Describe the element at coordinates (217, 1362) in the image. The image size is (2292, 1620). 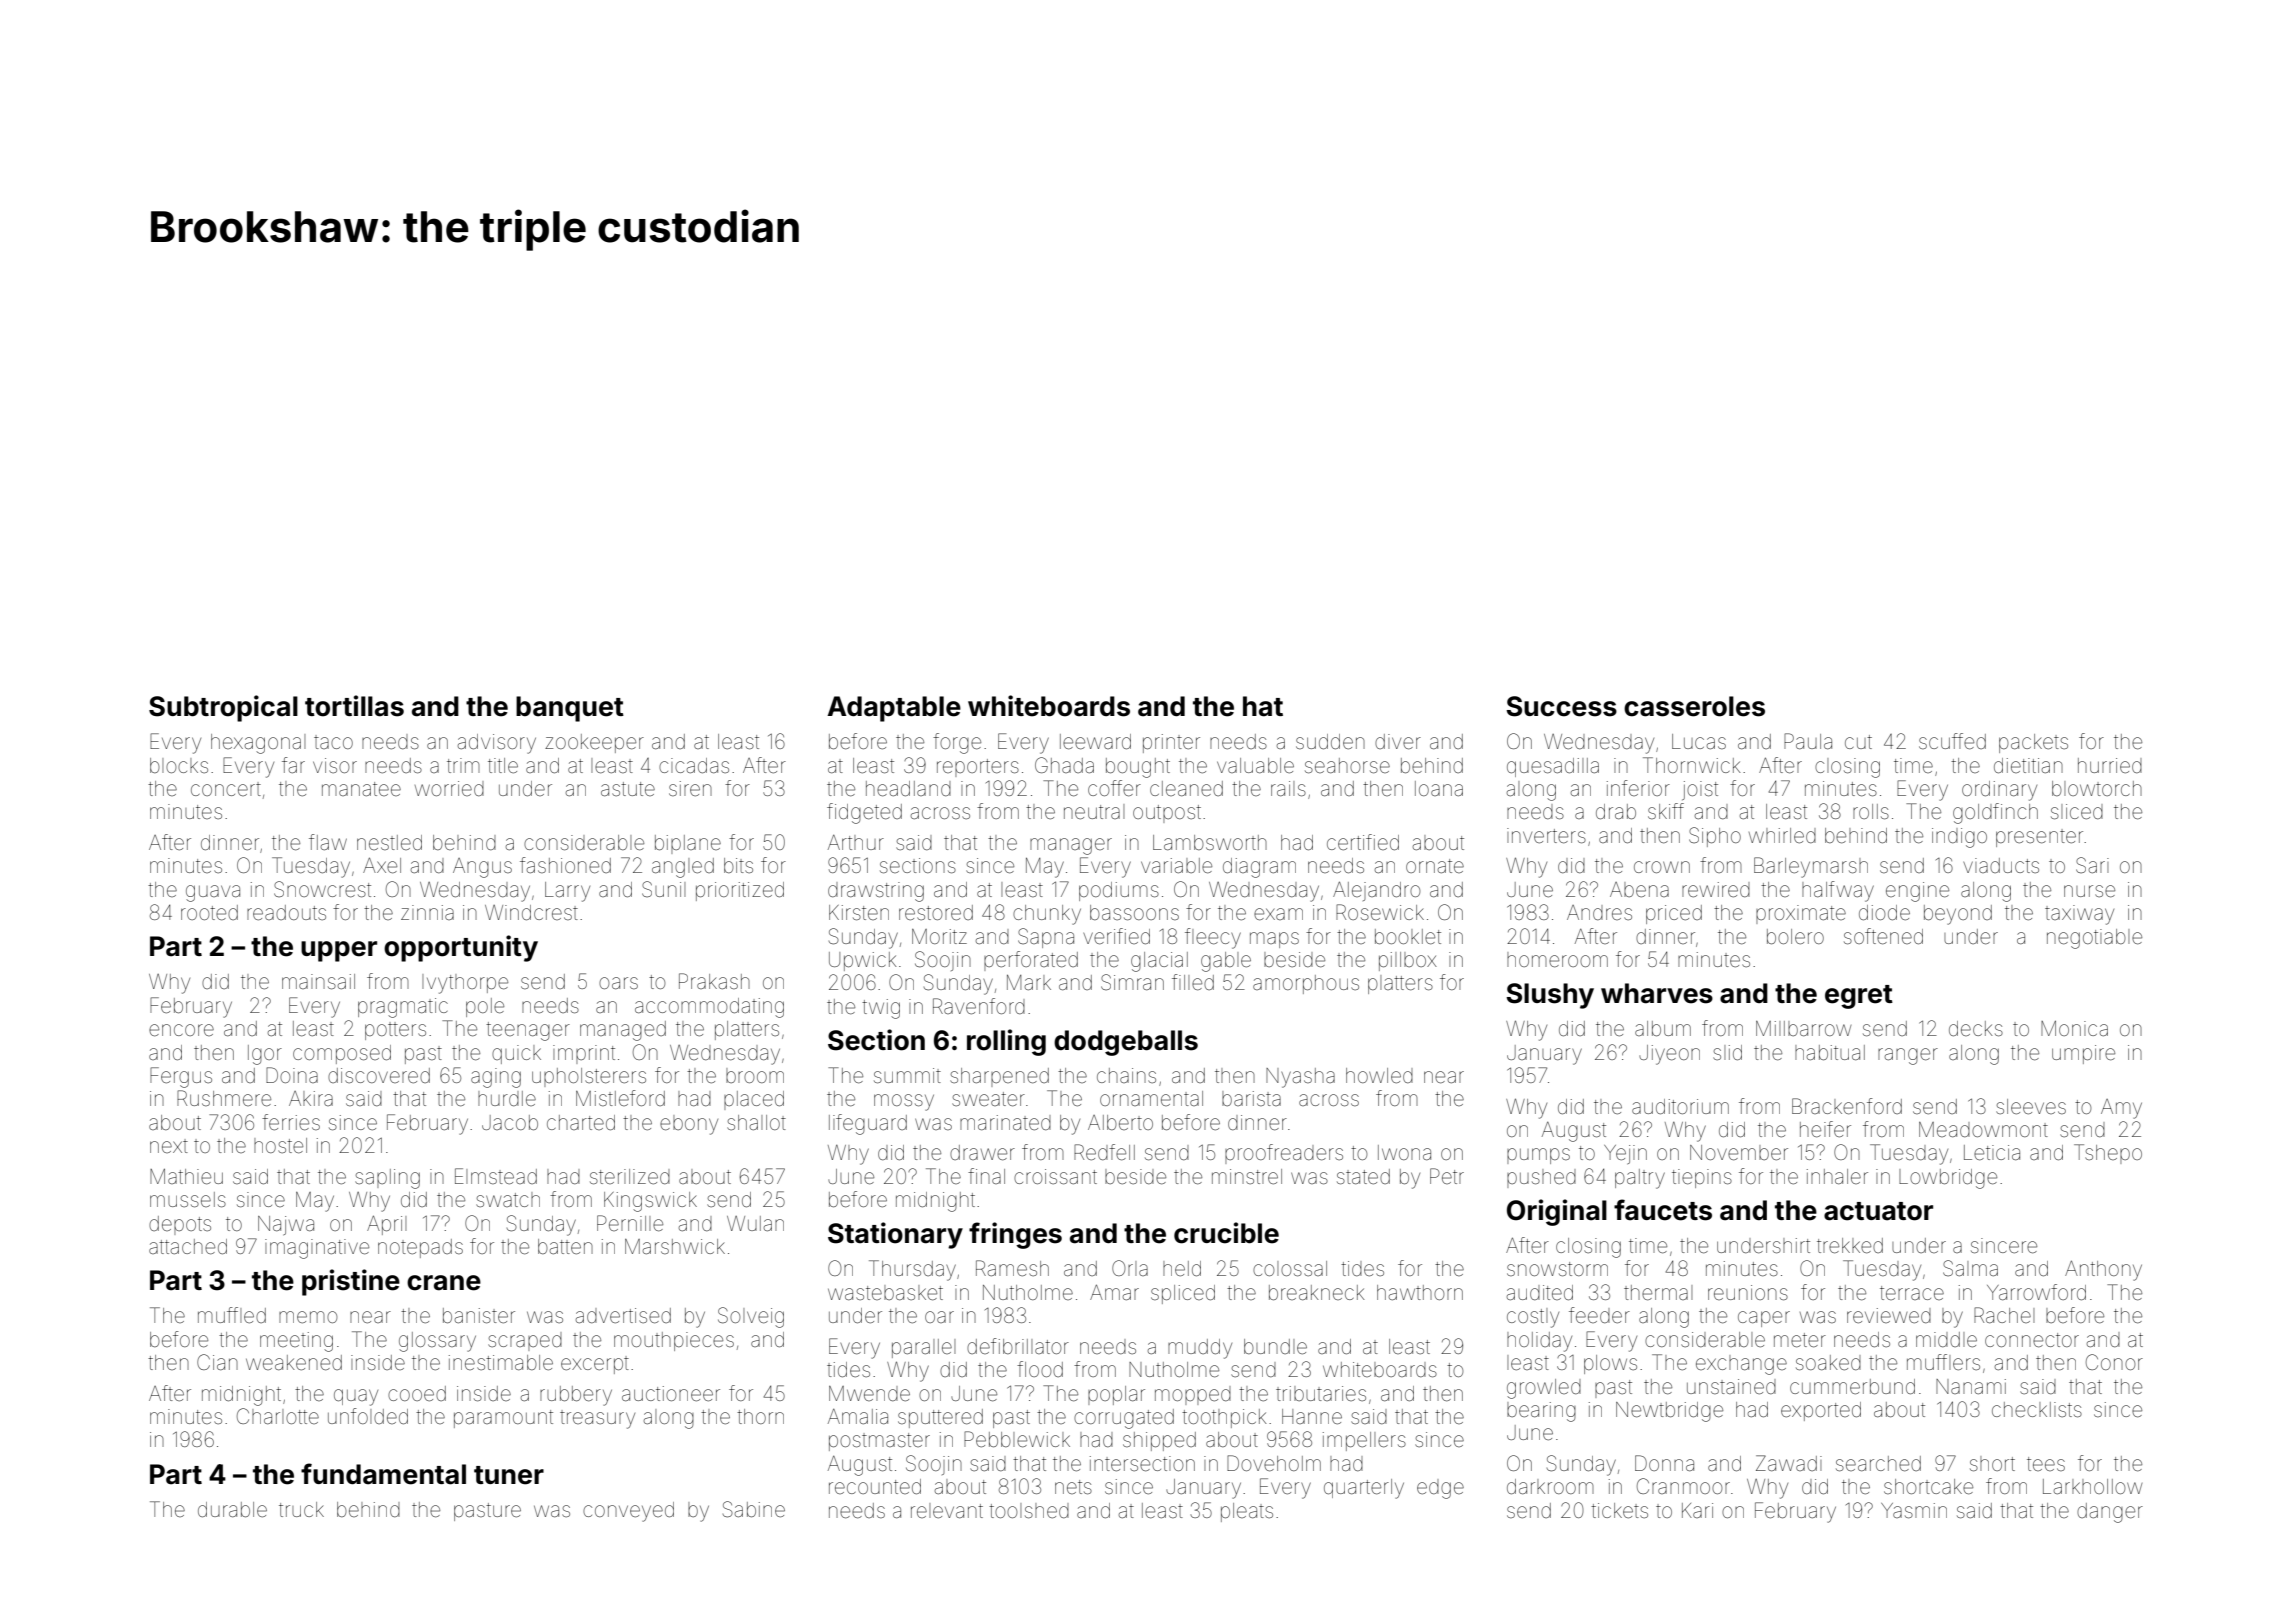
I see `Cian` at that location.
